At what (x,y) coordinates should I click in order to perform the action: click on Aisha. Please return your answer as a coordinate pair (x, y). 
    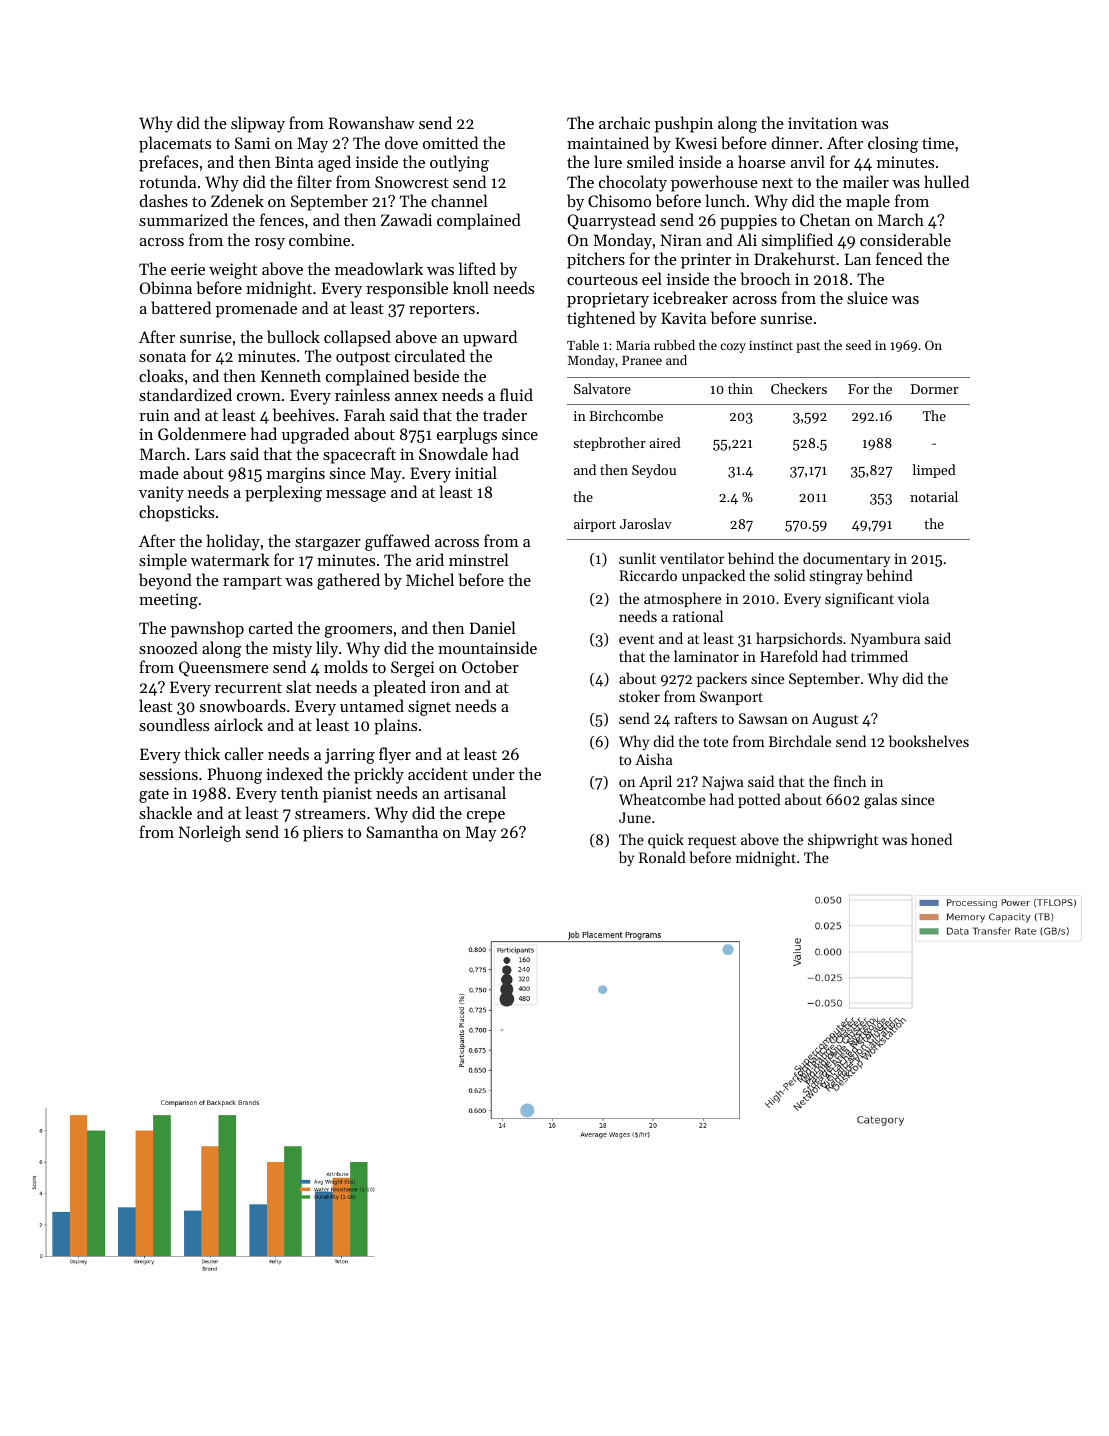
    Looking at the image, I should click on (654, 759).
